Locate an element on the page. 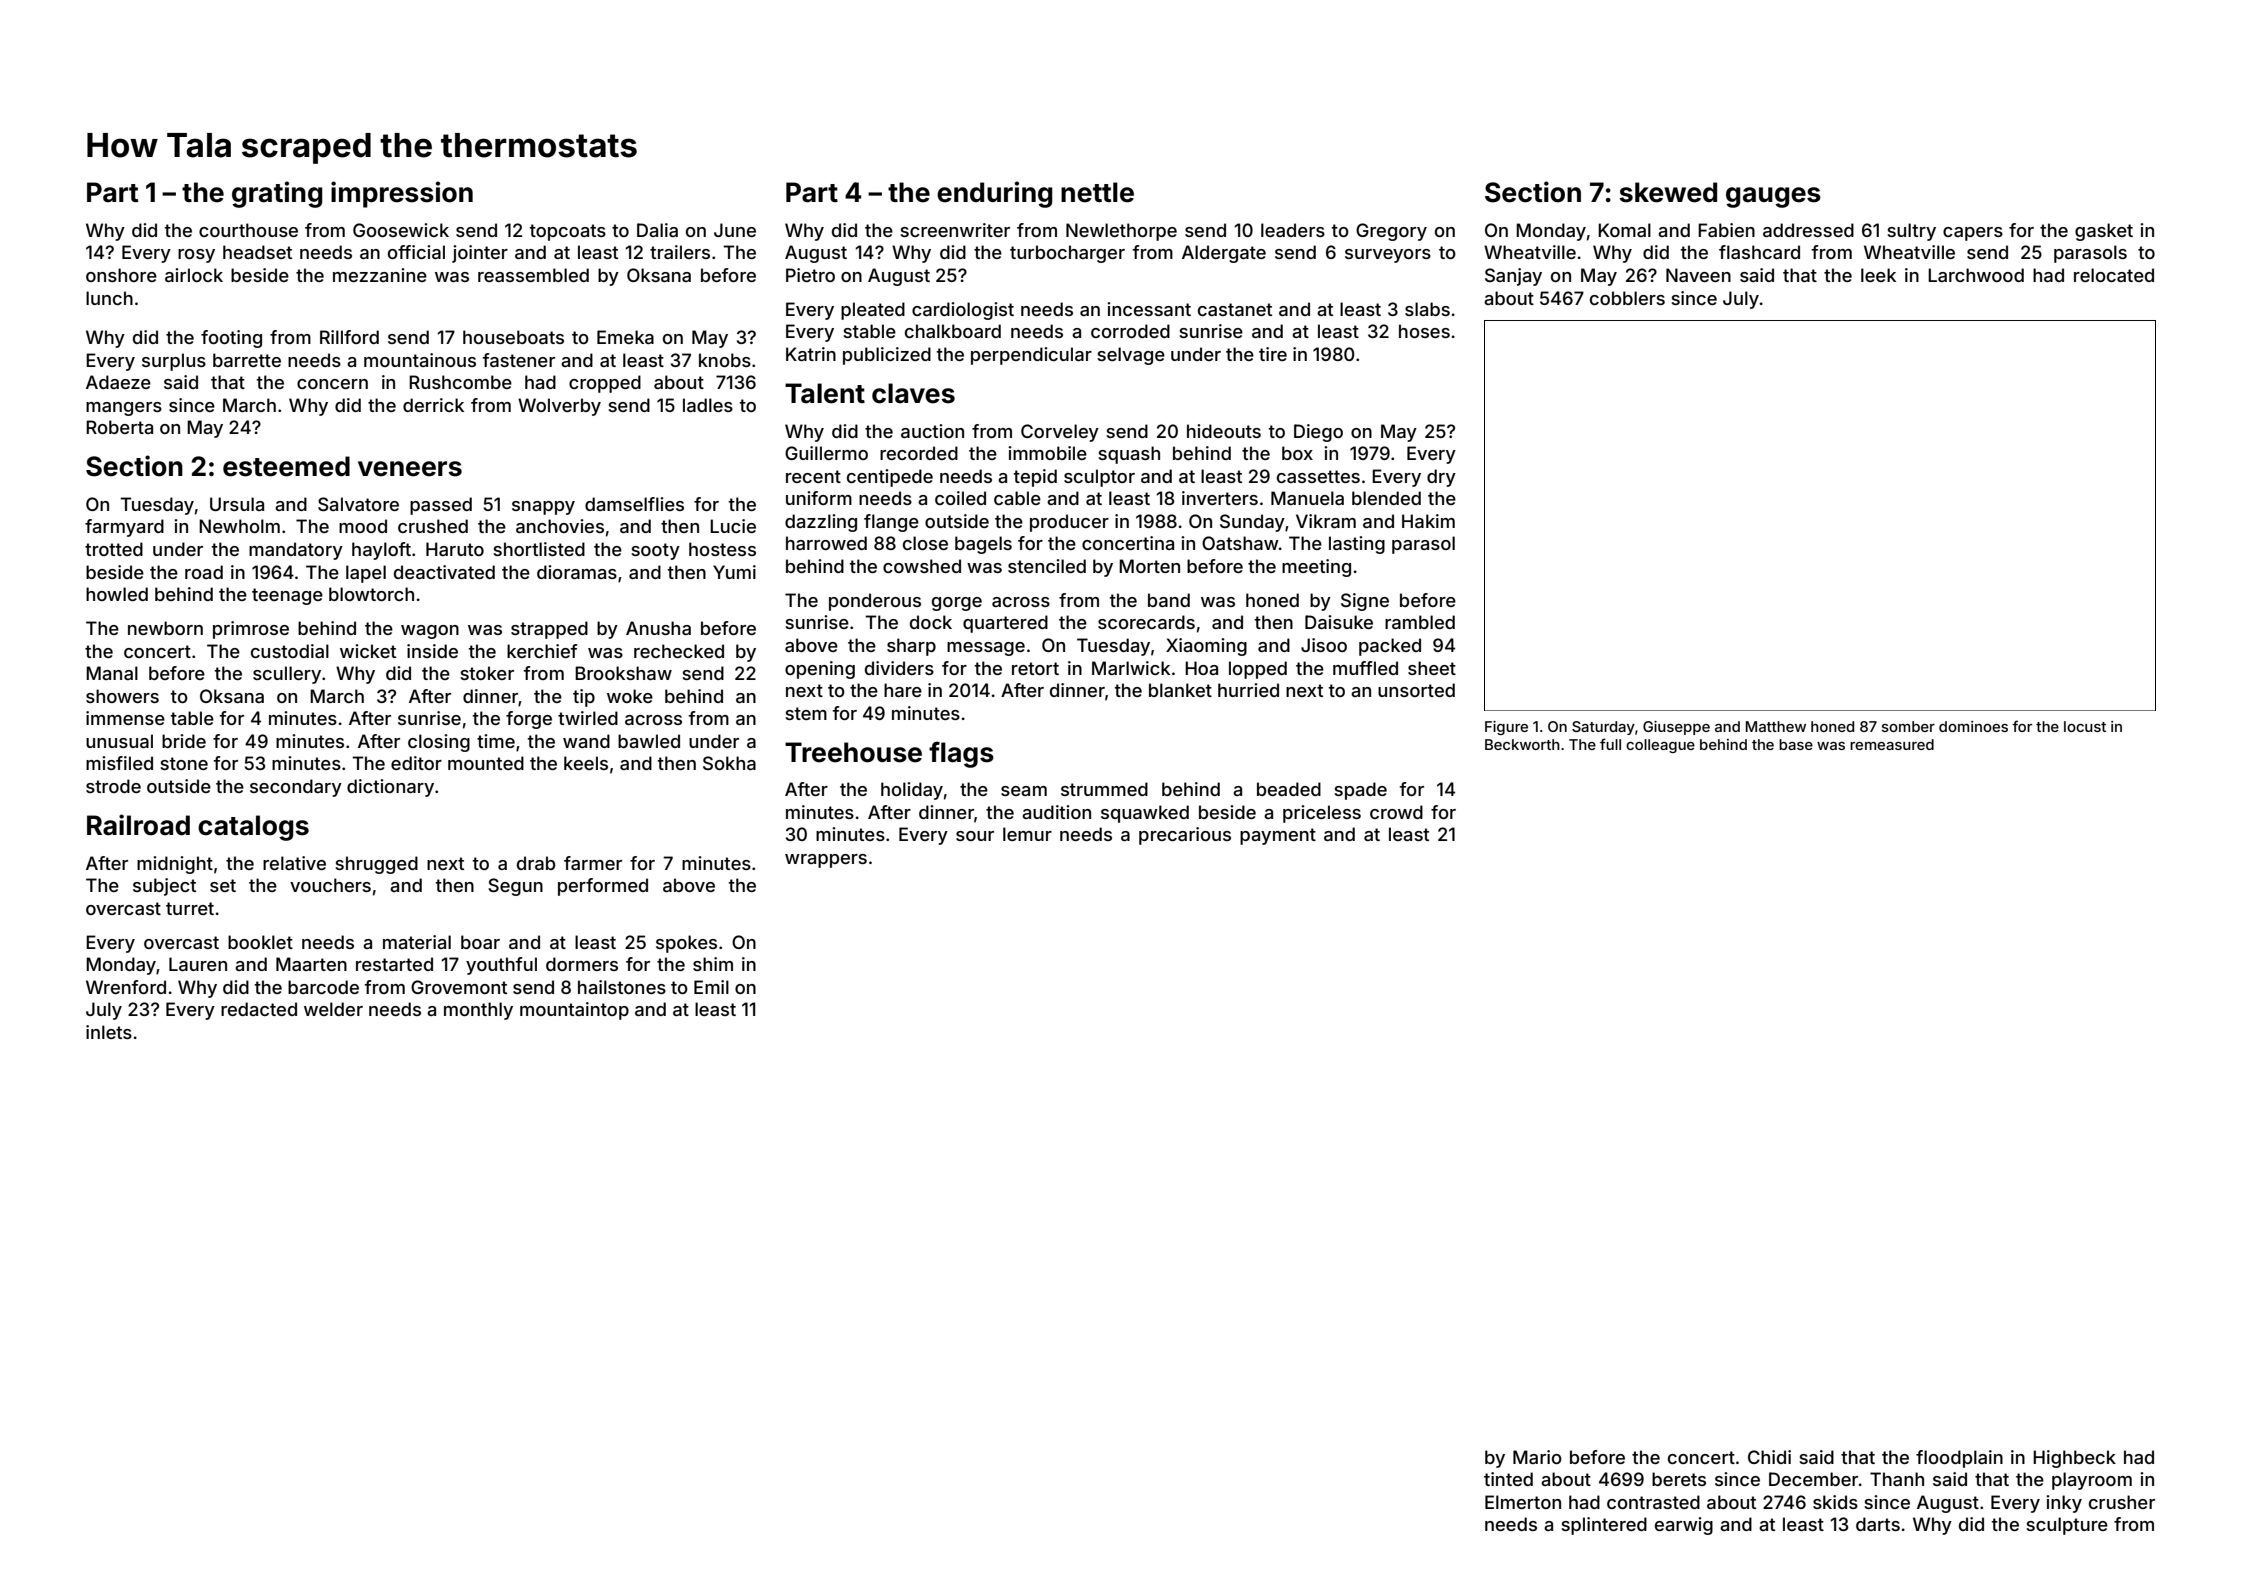 The height and width of the image is (1584, 2241). jointer is located at coordinates (480, 254).
